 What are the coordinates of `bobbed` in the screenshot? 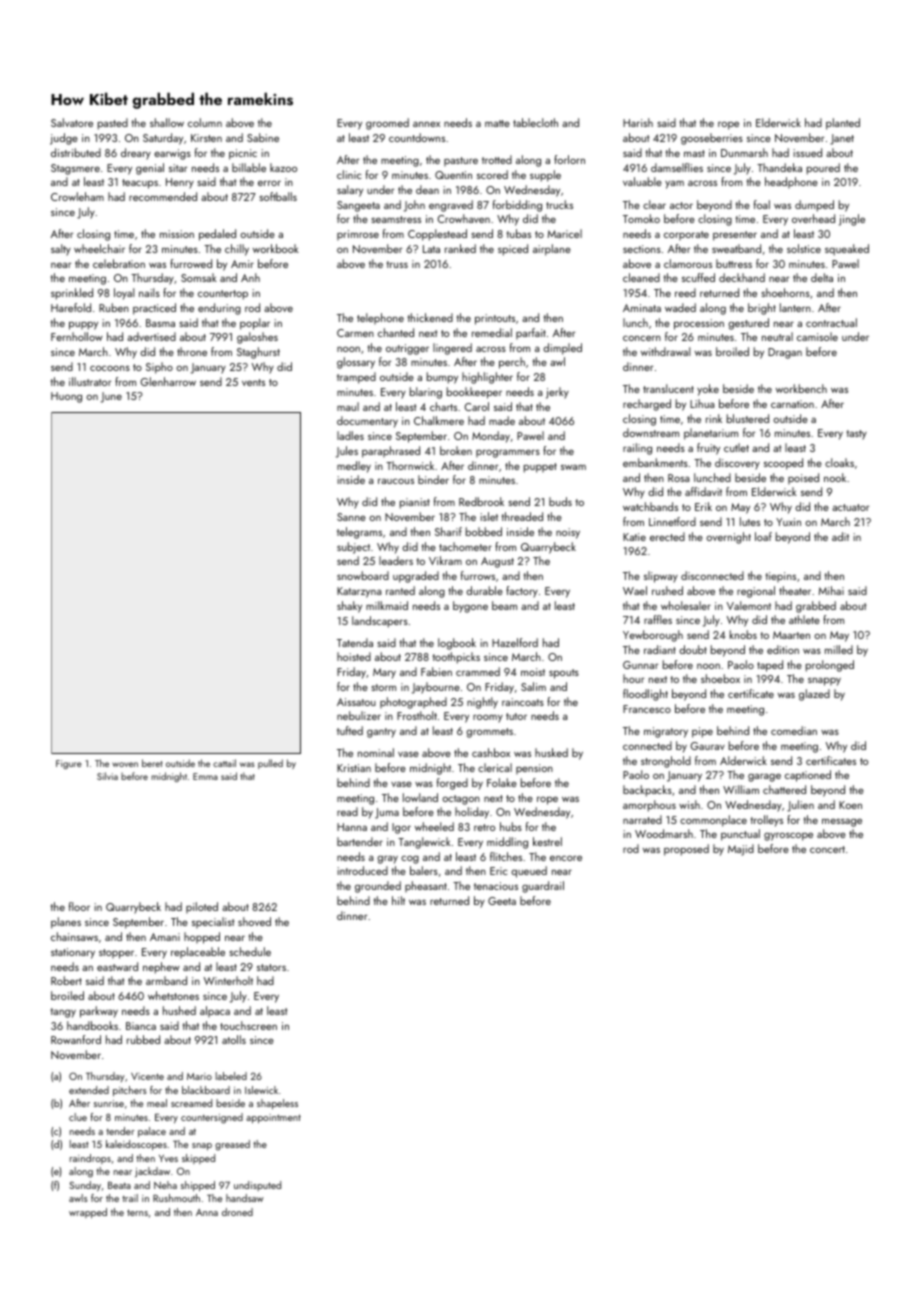 It's located at (484, 531).
